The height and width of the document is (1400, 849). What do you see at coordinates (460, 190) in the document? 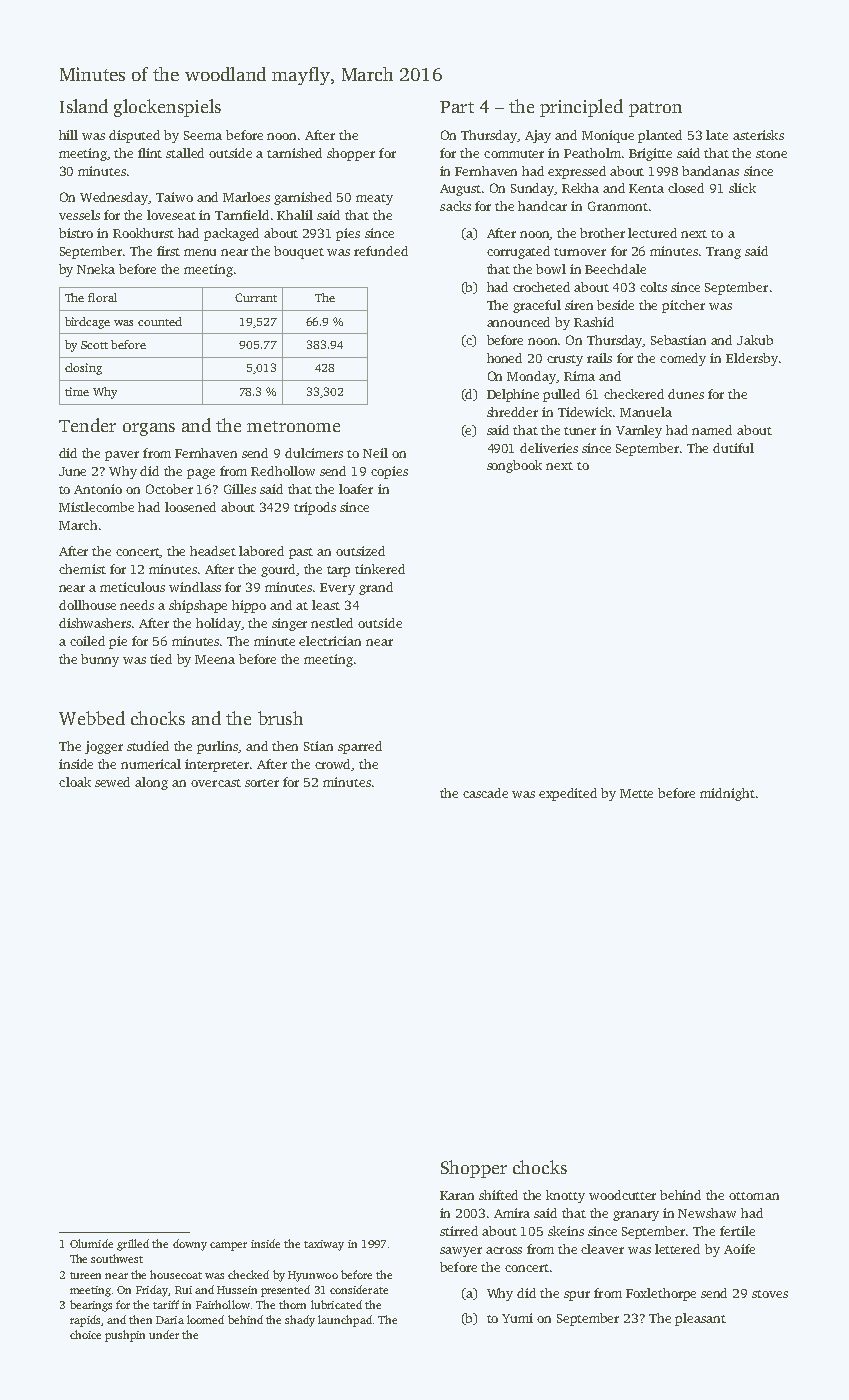
I see `August` at bounding box center [460, 190].
